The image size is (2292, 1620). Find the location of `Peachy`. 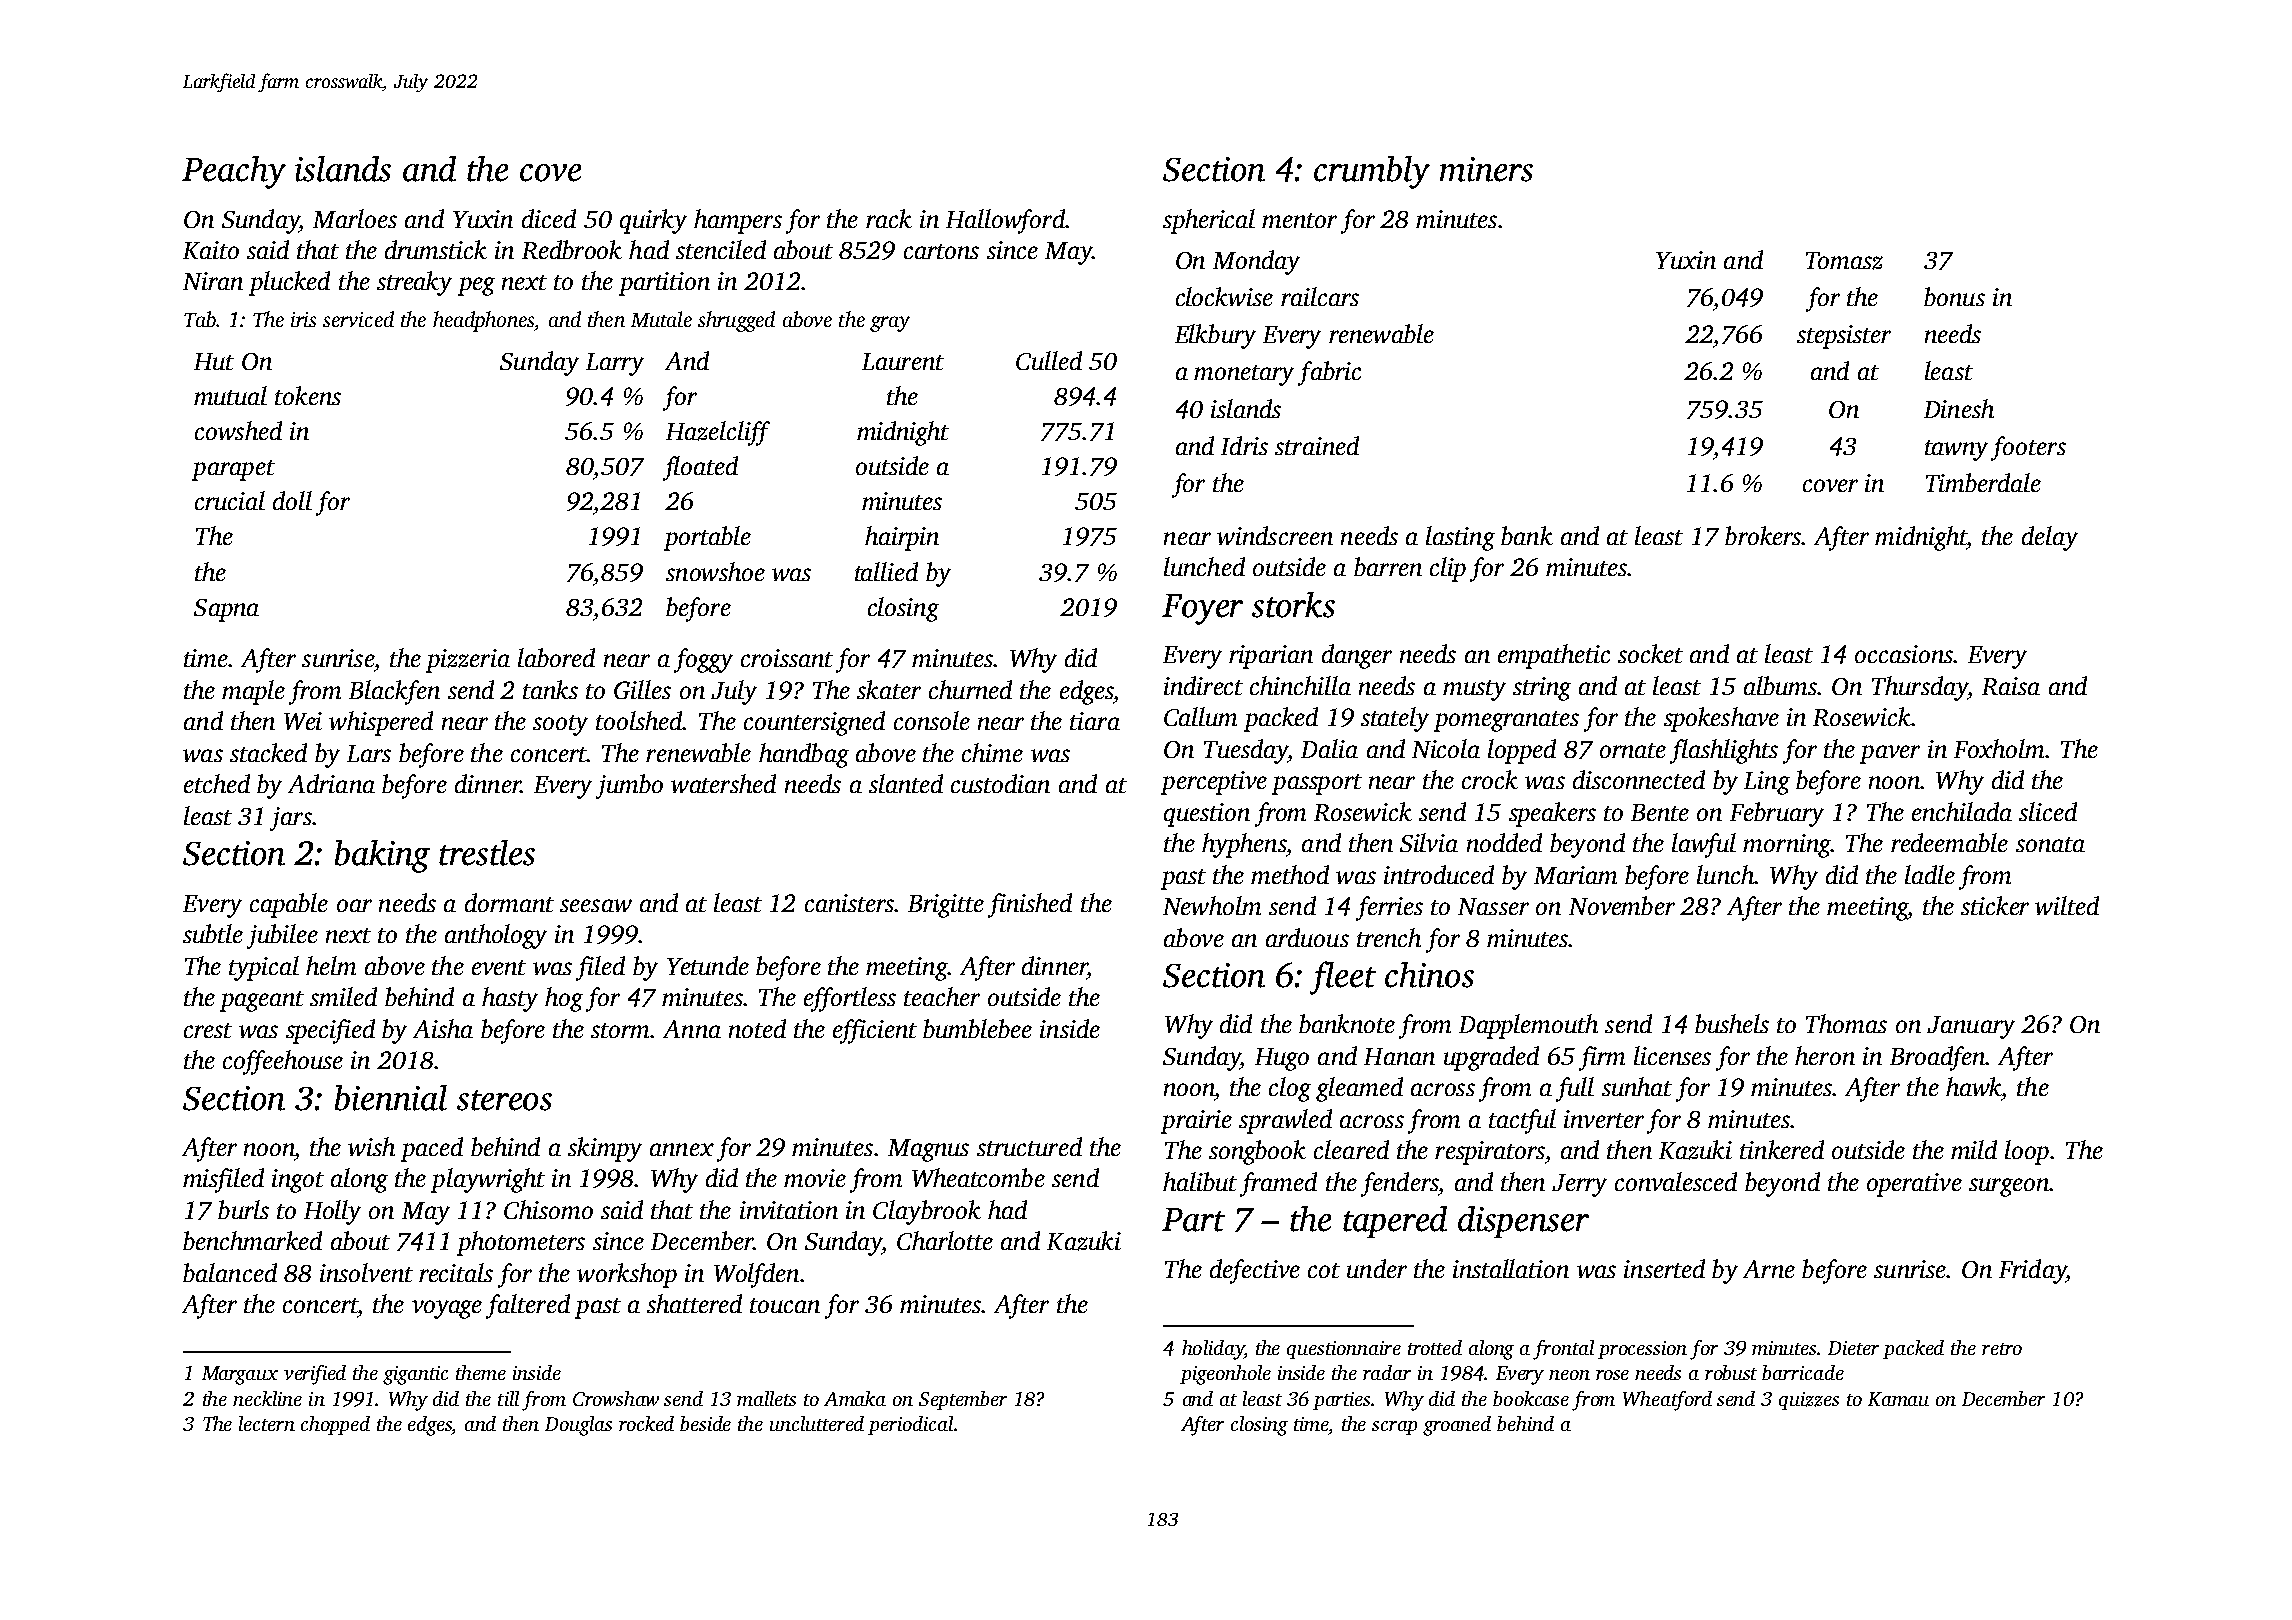

Peachy is located at coordinates (234, 172).
